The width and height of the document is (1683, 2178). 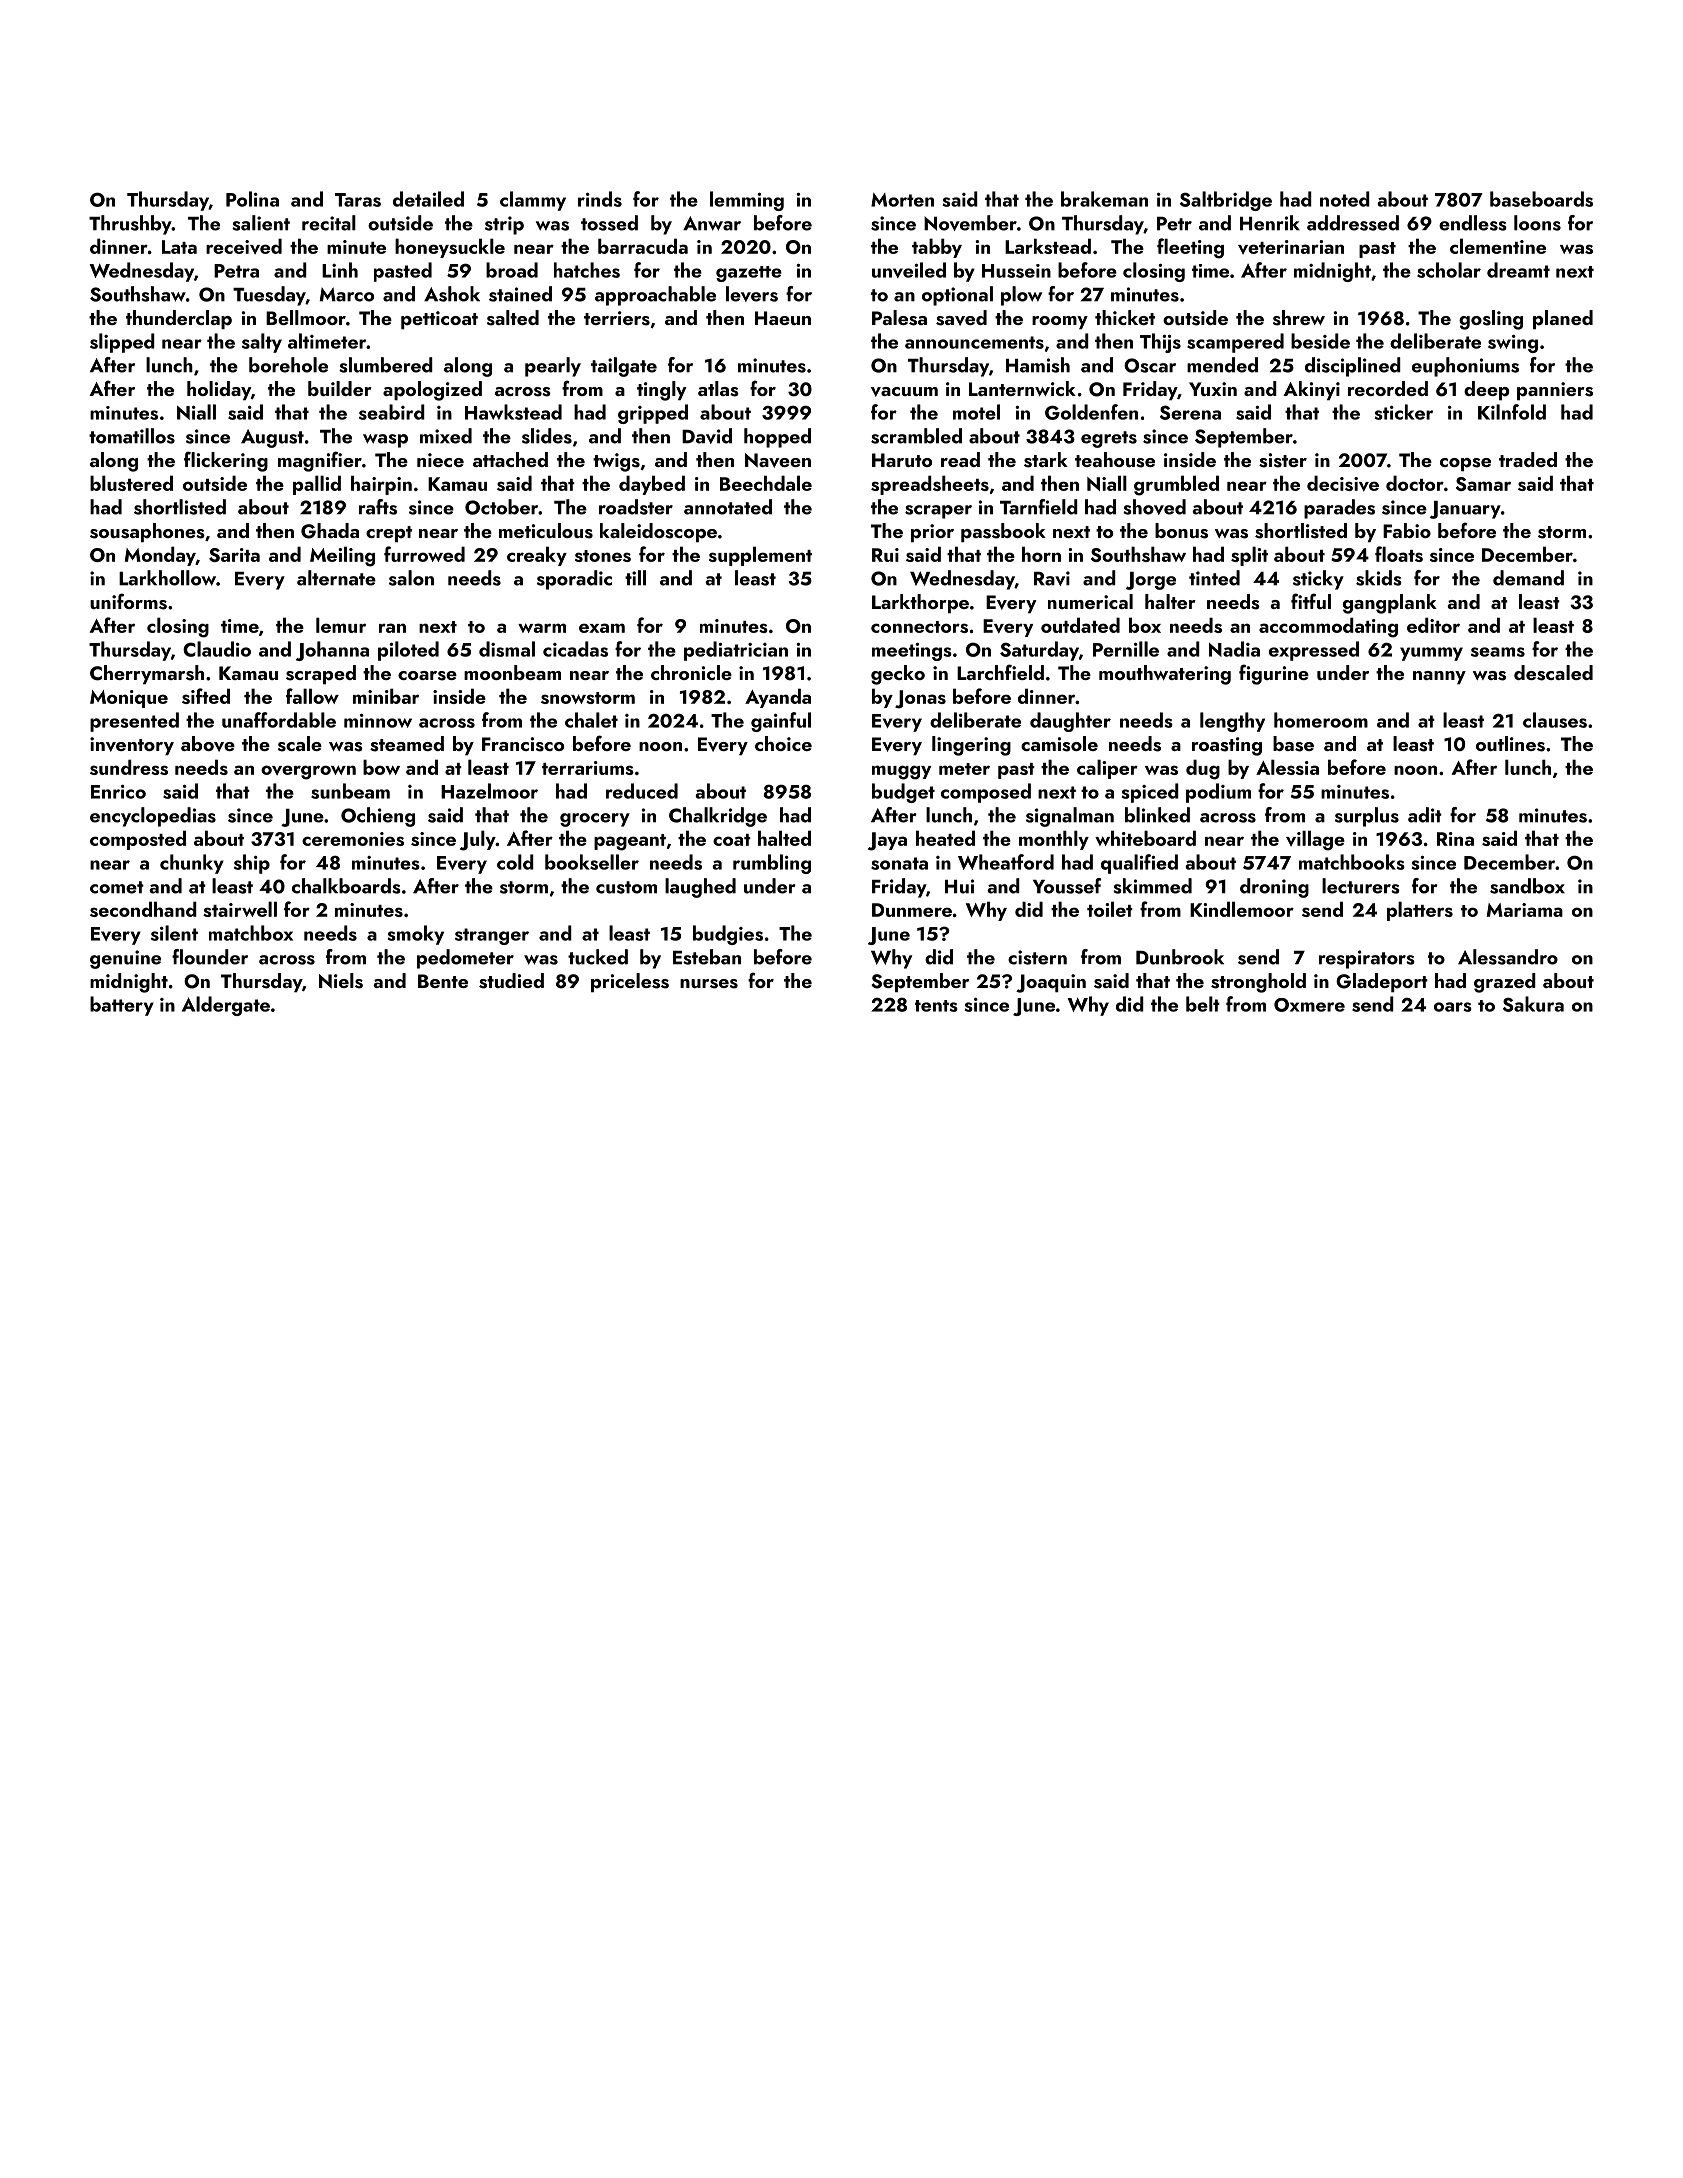 I want to click on Larkhollow, so click(x=167, y=578).
